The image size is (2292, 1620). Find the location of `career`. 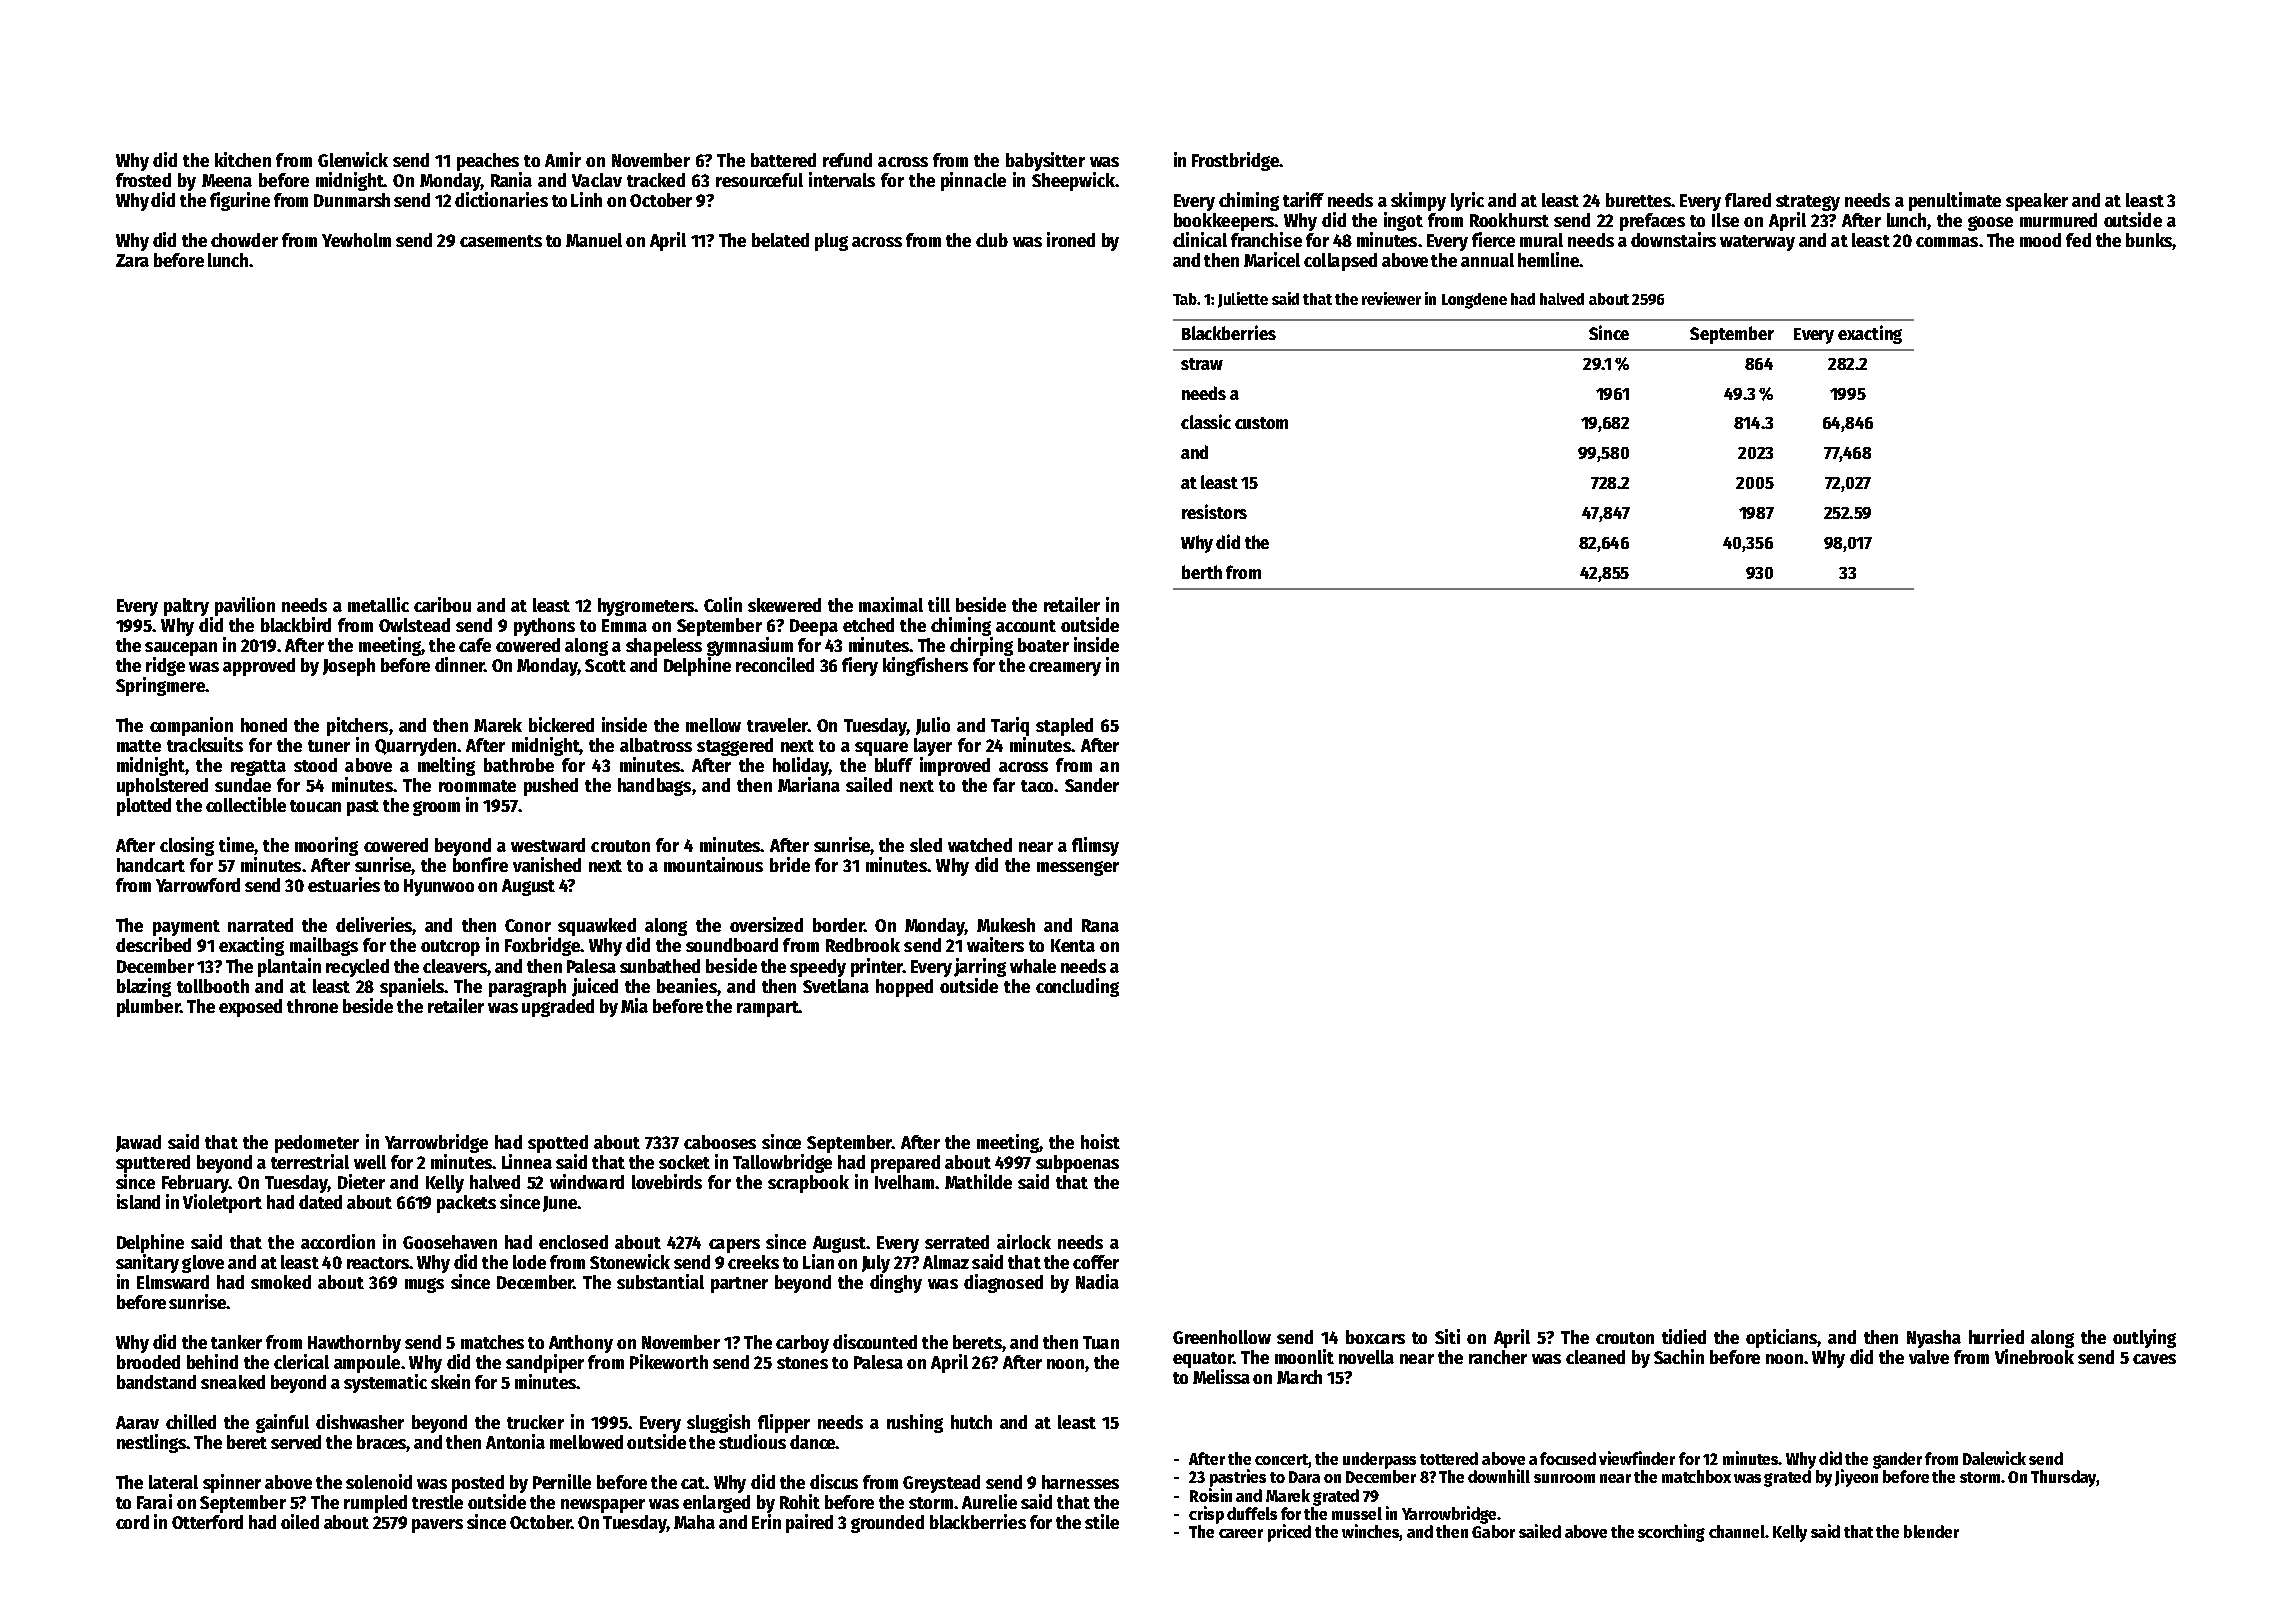

career is located at coordinates (1241, 1533).
